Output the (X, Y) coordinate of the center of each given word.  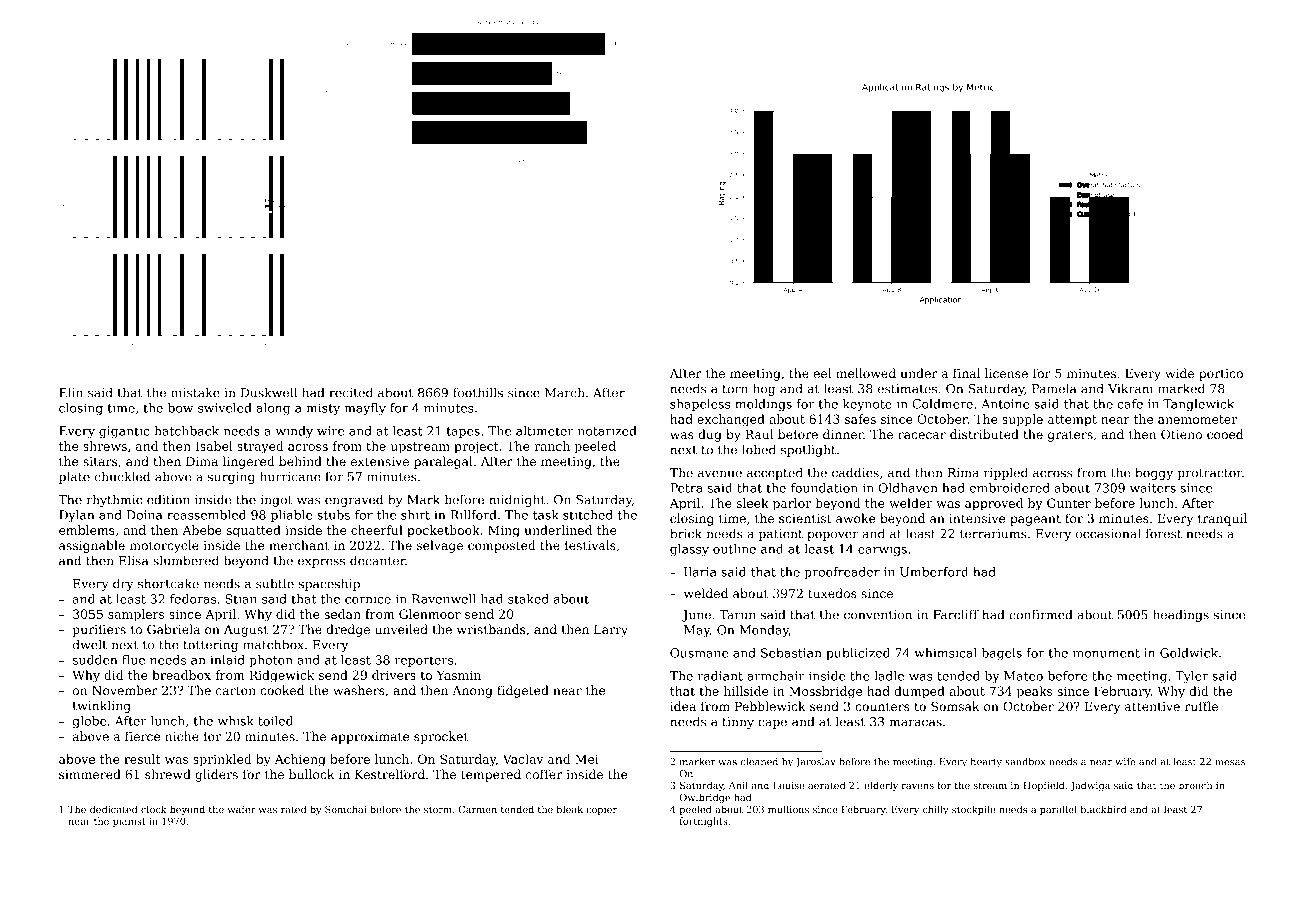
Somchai (346, 809)
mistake (195, 392)
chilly (935, 810)
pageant (1035, 520)
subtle (275, 583)
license (1006, 373)
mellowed (866, 373)
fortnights (704, 822)
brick (686, 533)
